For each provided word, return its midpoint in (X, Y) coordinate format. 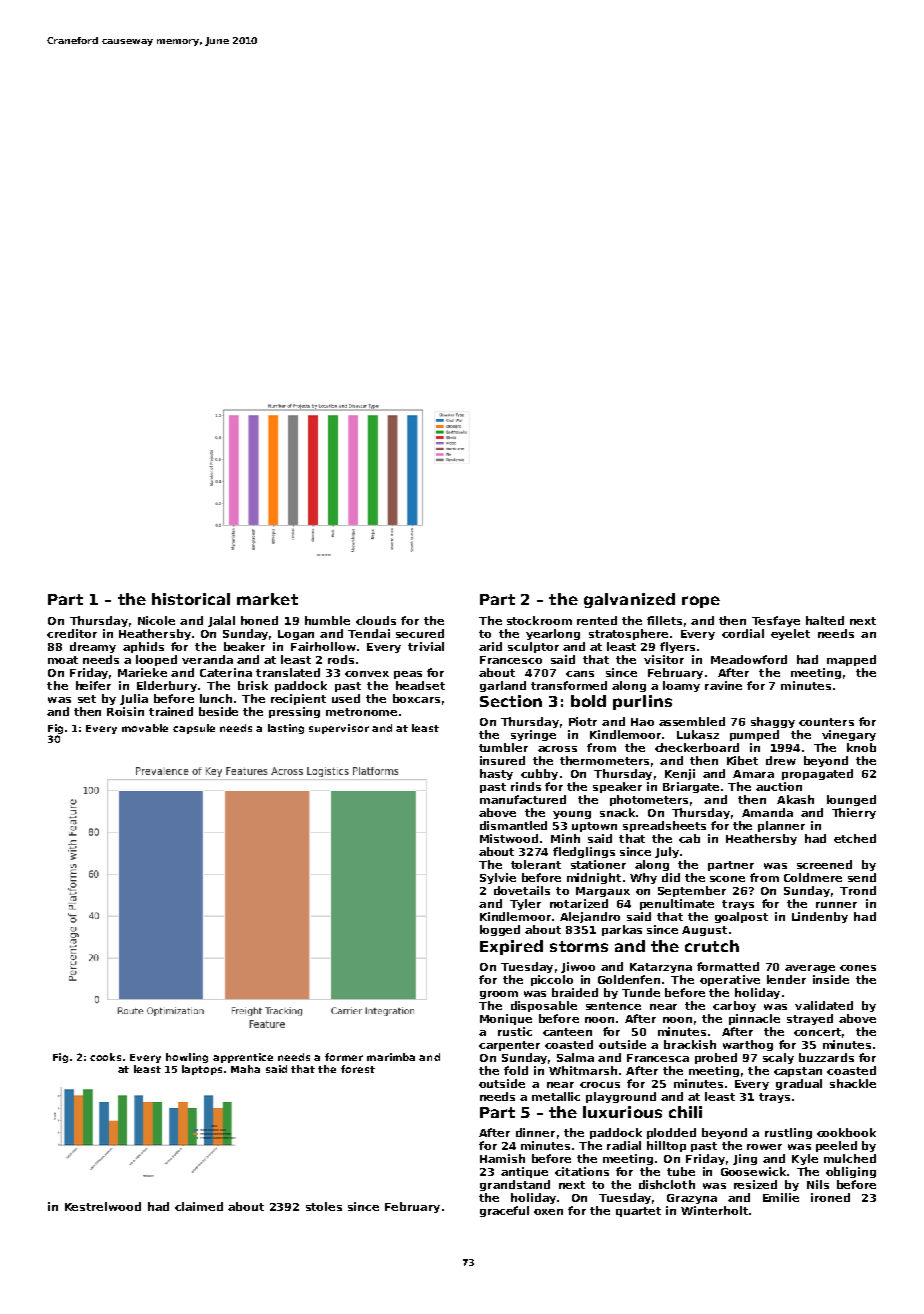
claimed (199, 1206)
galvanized (629, 600)
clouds (376, 620)
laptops (202, 1070)
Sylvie (498, 878)
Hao (642, 722)
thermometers (604, 760)
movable (145, 728)
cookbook (846, 1132)
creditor (72, 633)
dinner (535, 1132)
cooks (105, 1057)
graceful (504, 1211)
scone (727, 879)
